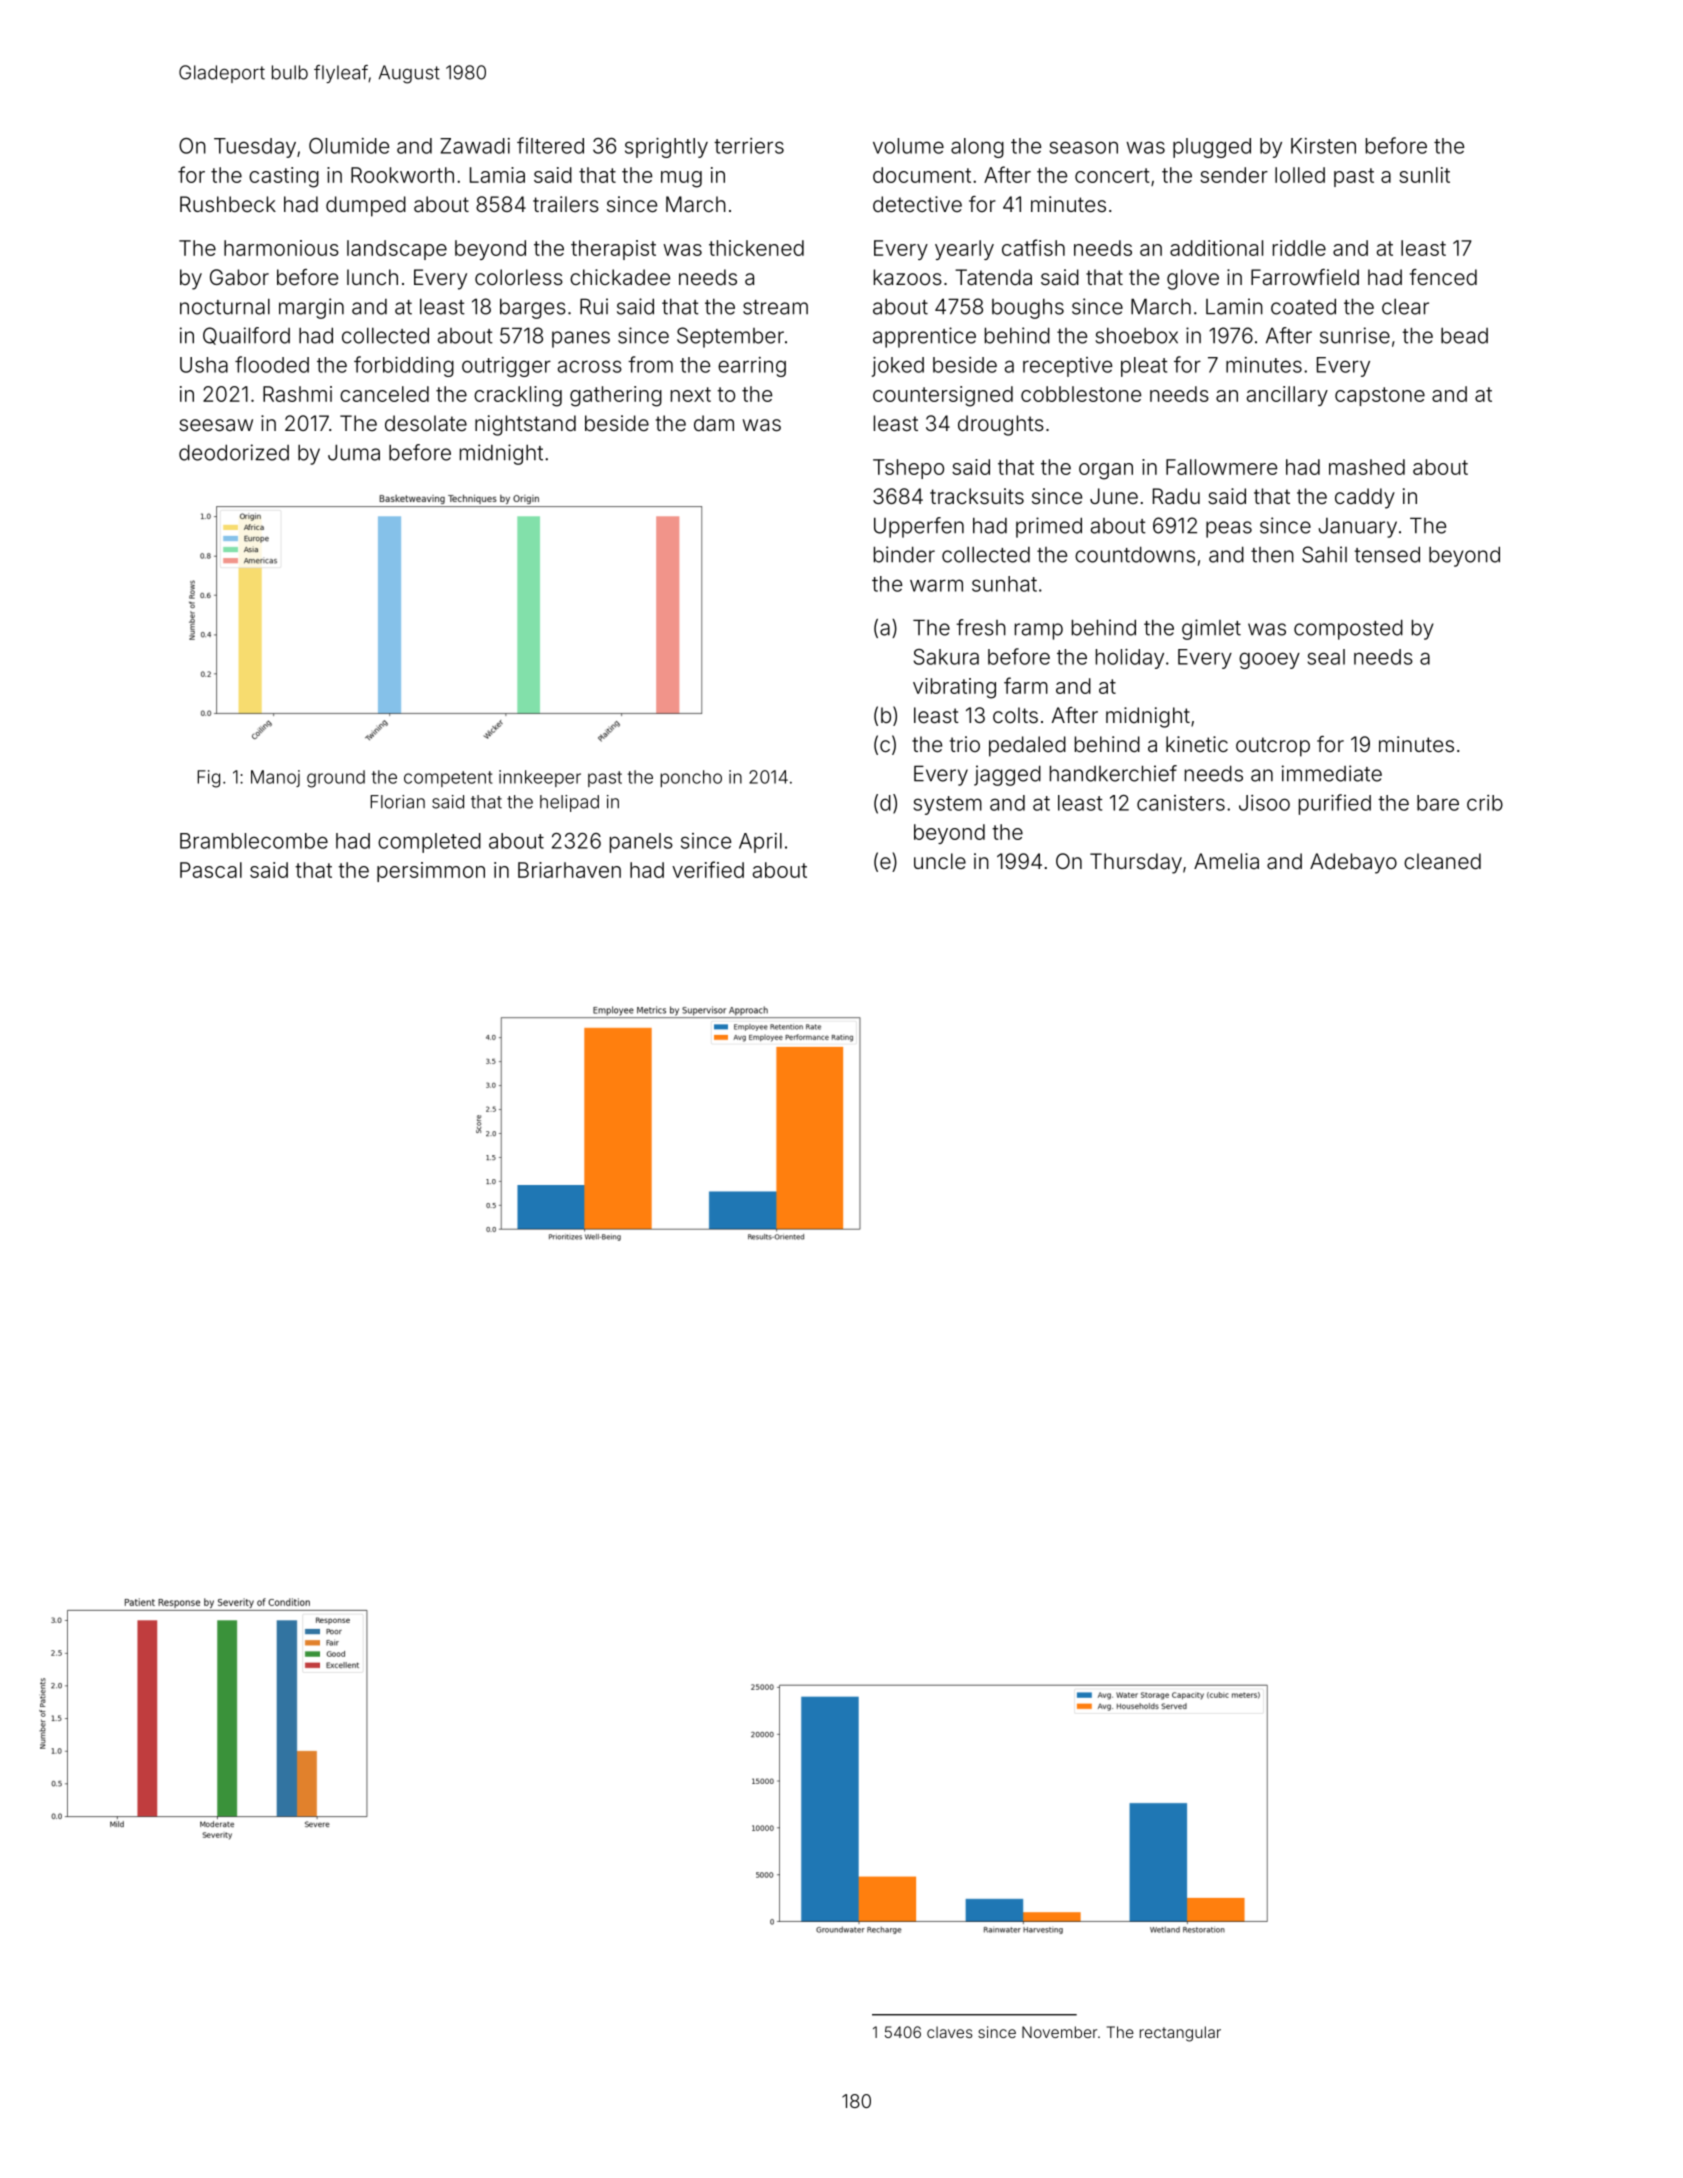 Image resolution: width=1683 pixels, height=2178 pixels. What do you see at coordinates (1438, 803) in the document?
I see `bare` at bounding box center [1438, 803].
